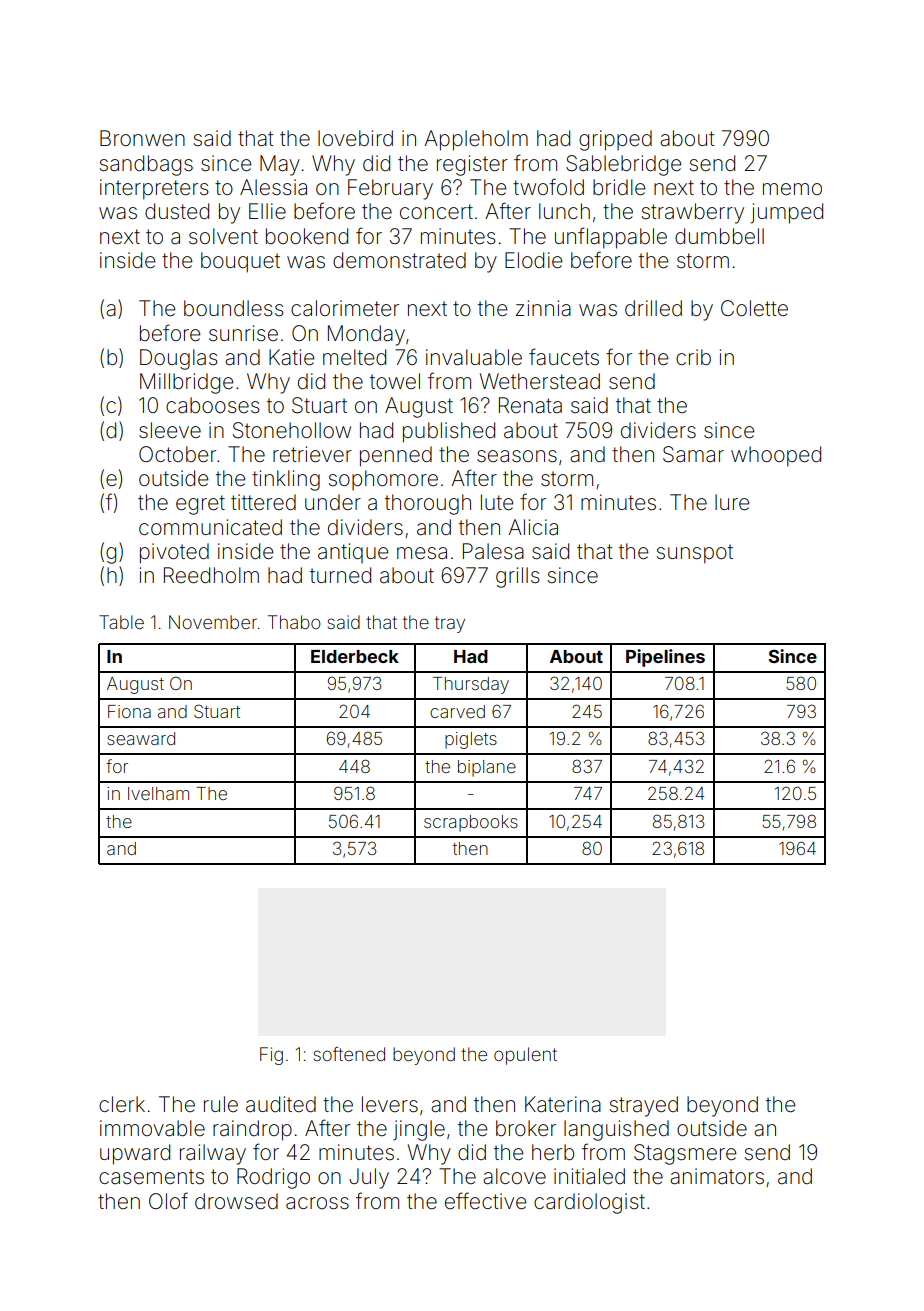 This screenshot has width=924, height=1311. Describe the element at coordinates (776, 456) in the screenshot. I see `whooped` at that location.
